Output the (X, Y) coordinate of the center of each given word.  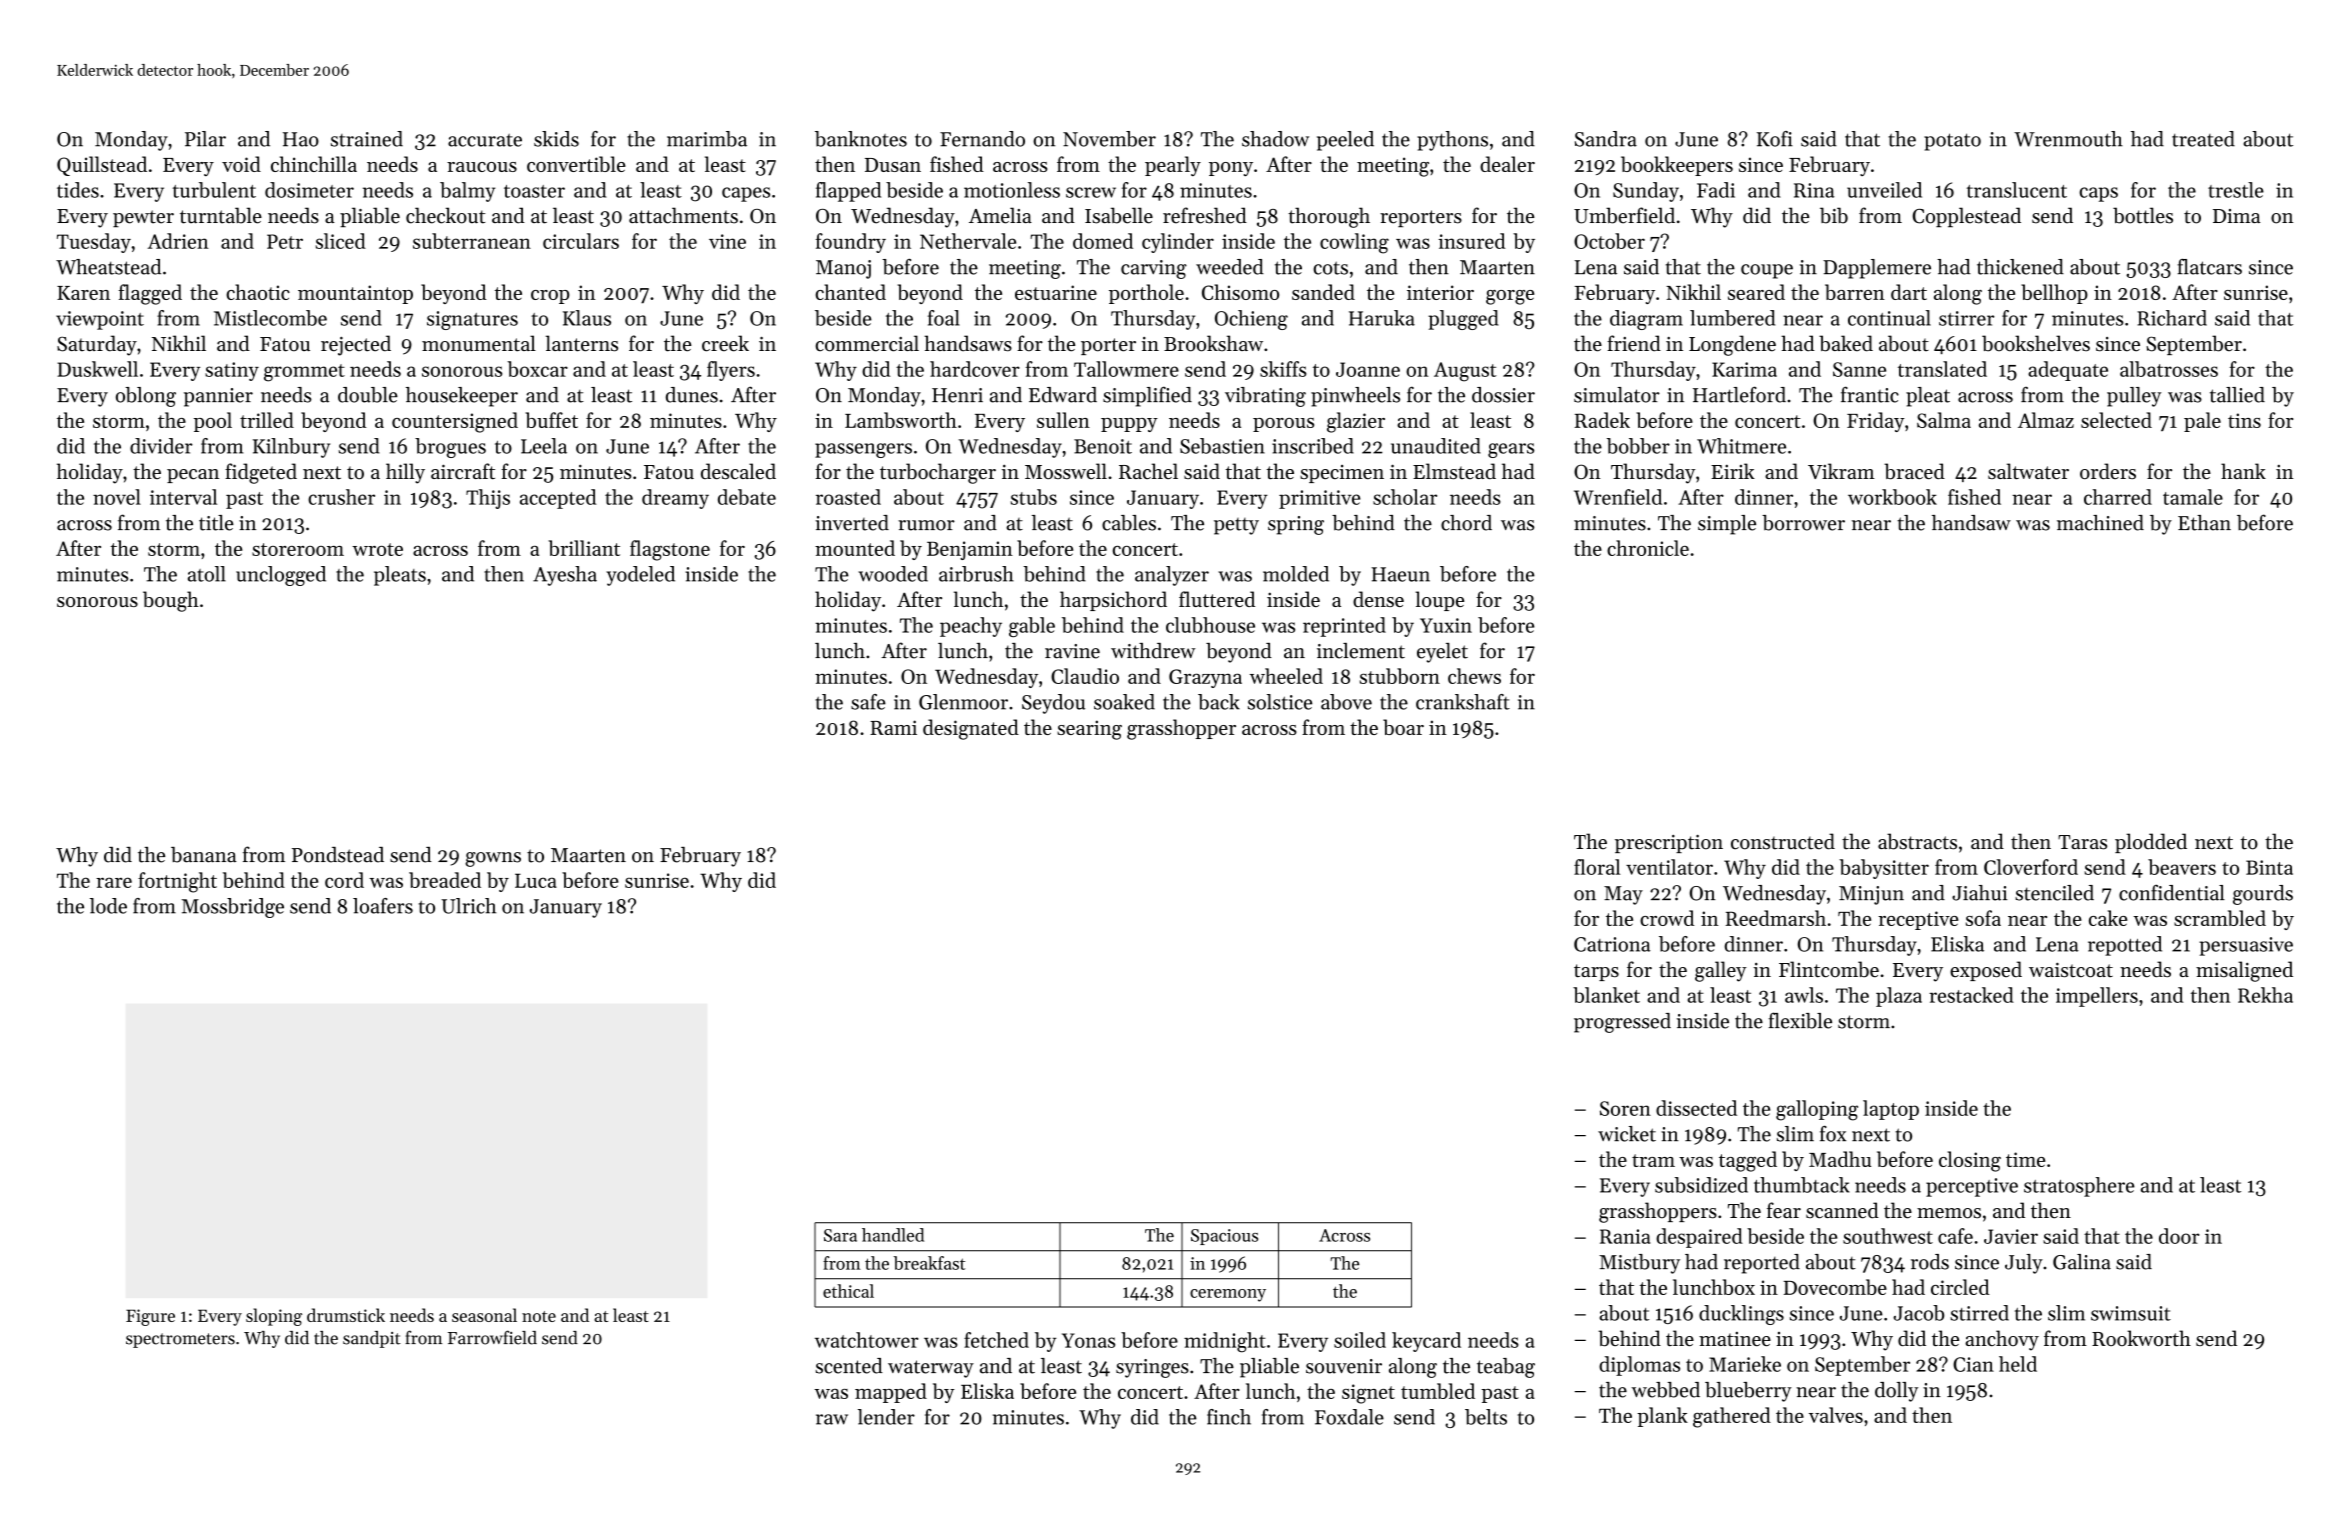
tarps (1596, 972)
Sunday (1646, 192)
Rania (1625, 1236)
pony (1231, 169)
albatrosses (2169, 369)
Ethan (2204, 523)
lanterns (582, 343)
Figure (150, 1317)
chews (1474, 676)
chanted (850, 292)
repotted (2125, 946)
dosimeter (309, 190)
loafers (383, 906)
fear (1784, 1210)
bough (171, 601)
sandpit (372, 1339)
